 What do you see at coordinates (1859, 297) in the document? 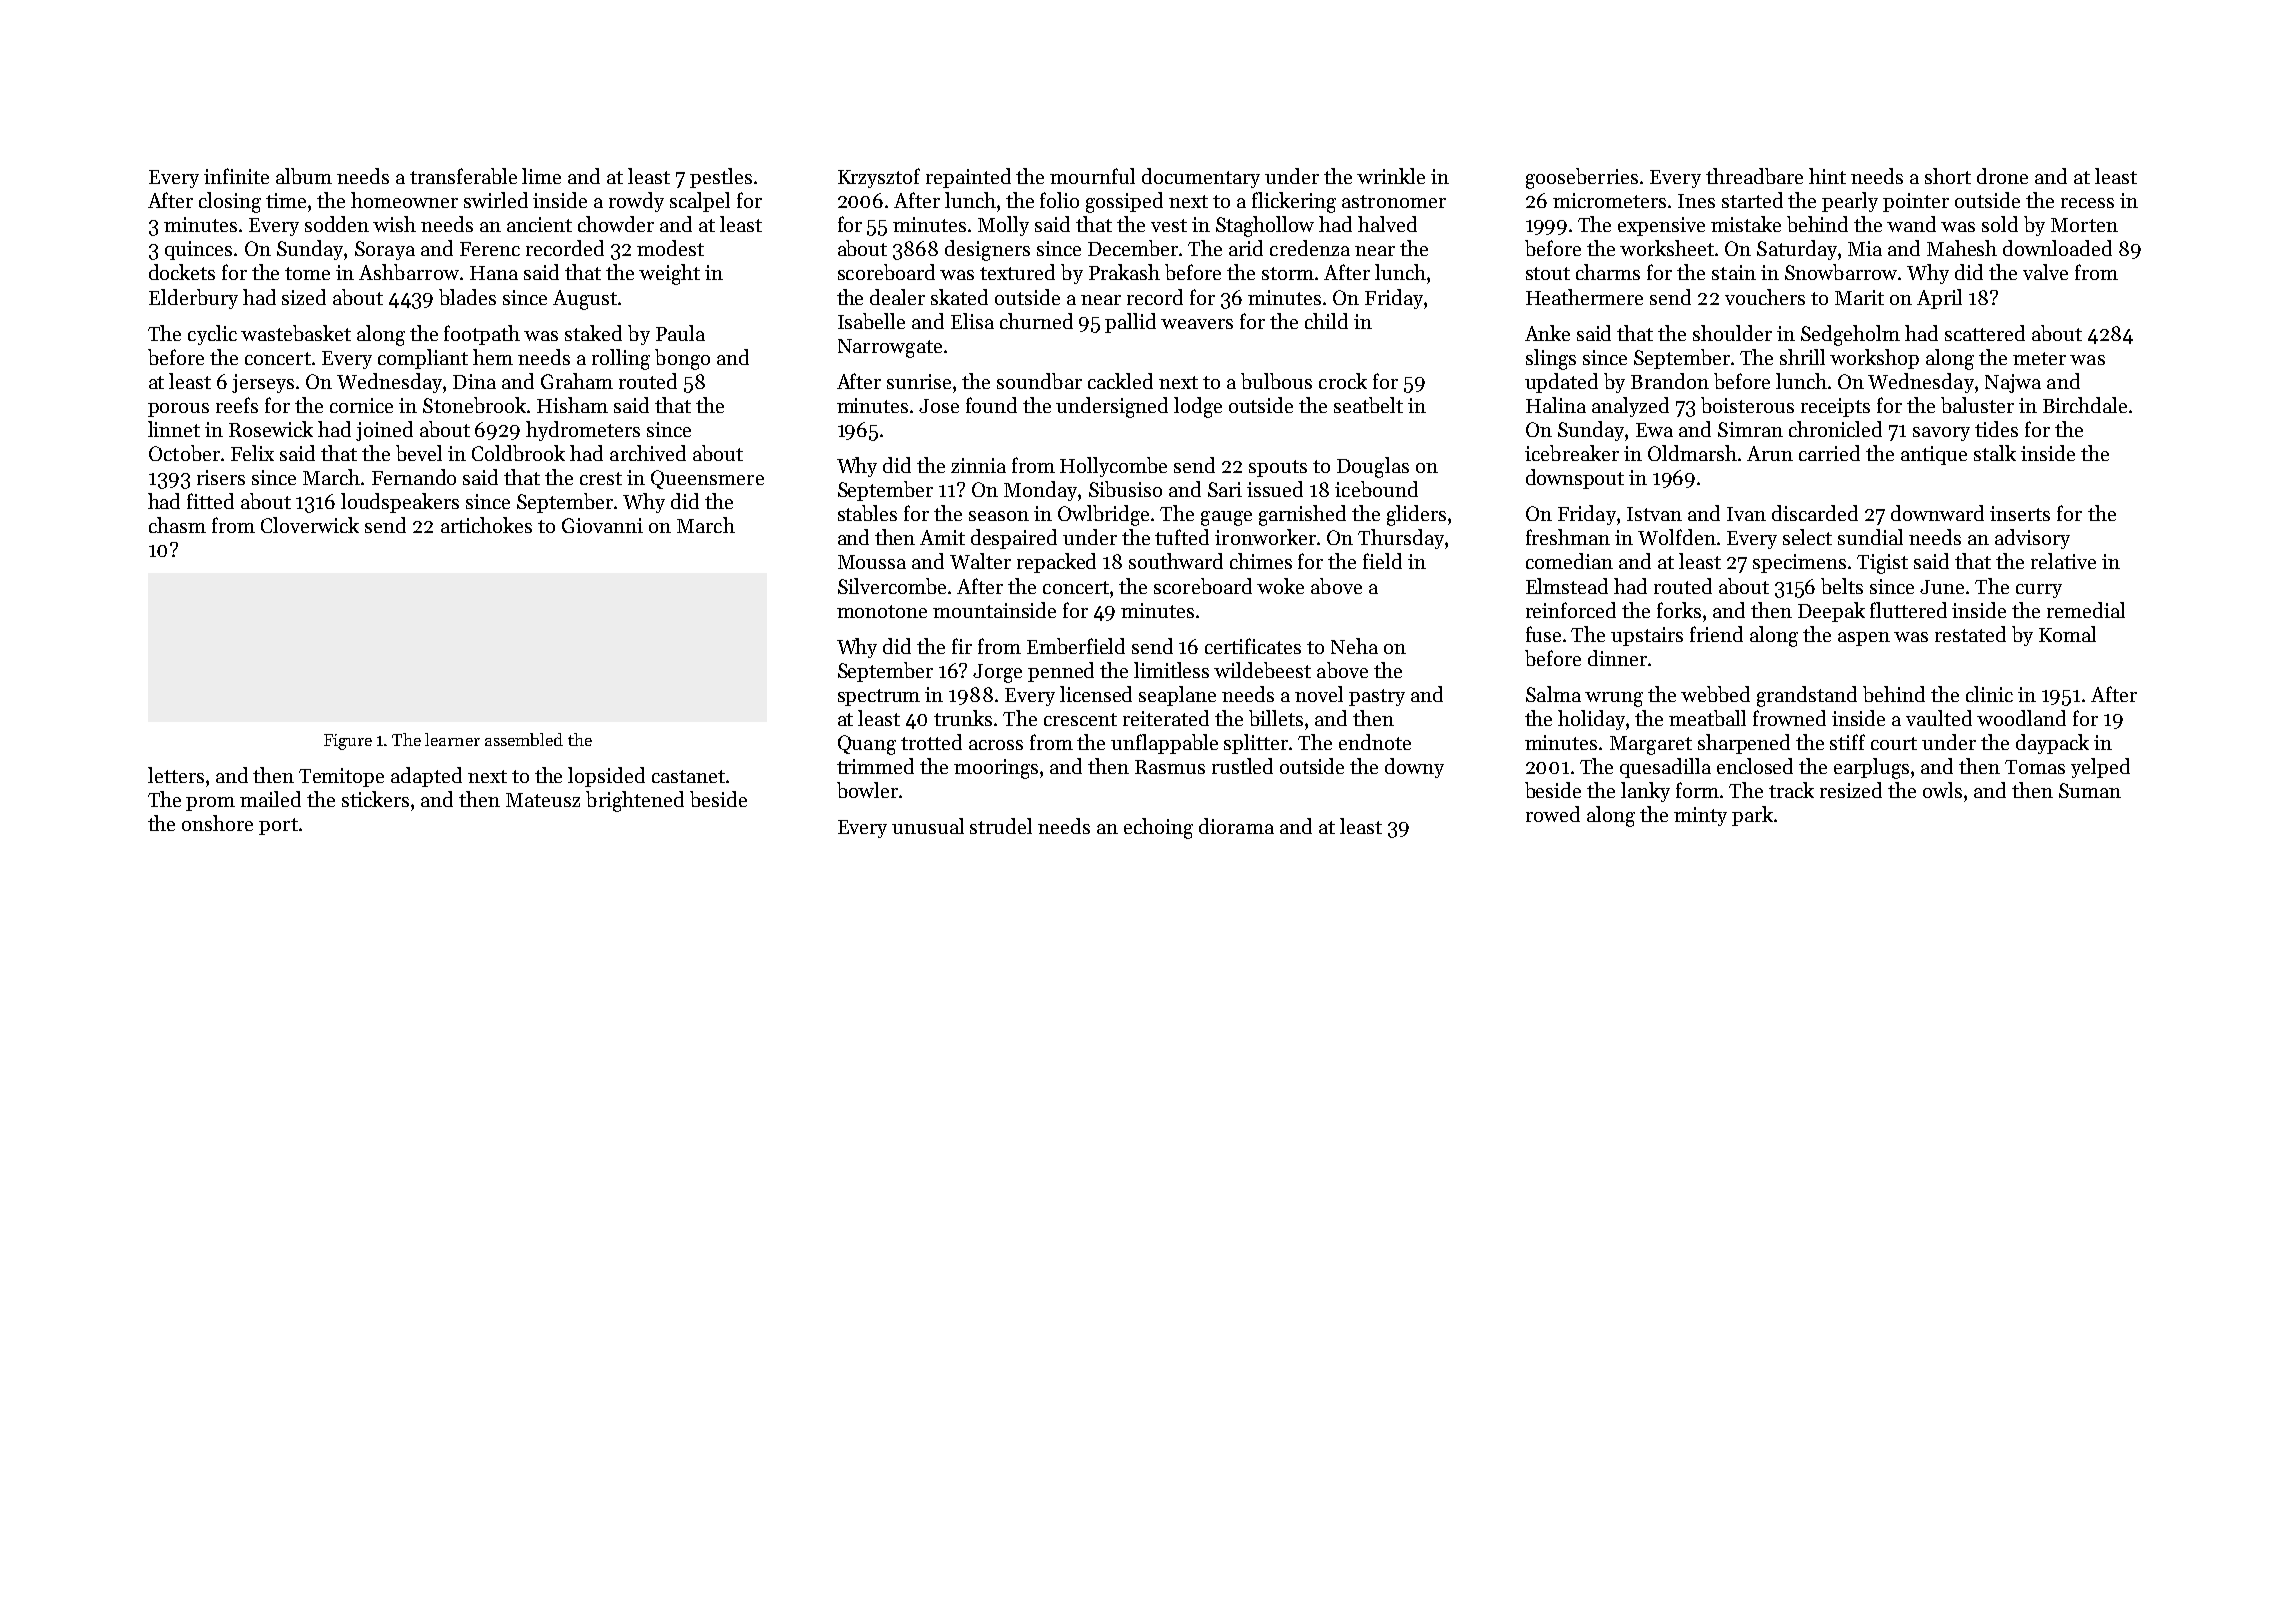
I see `Marit` at bounding box center [1859, 297].
